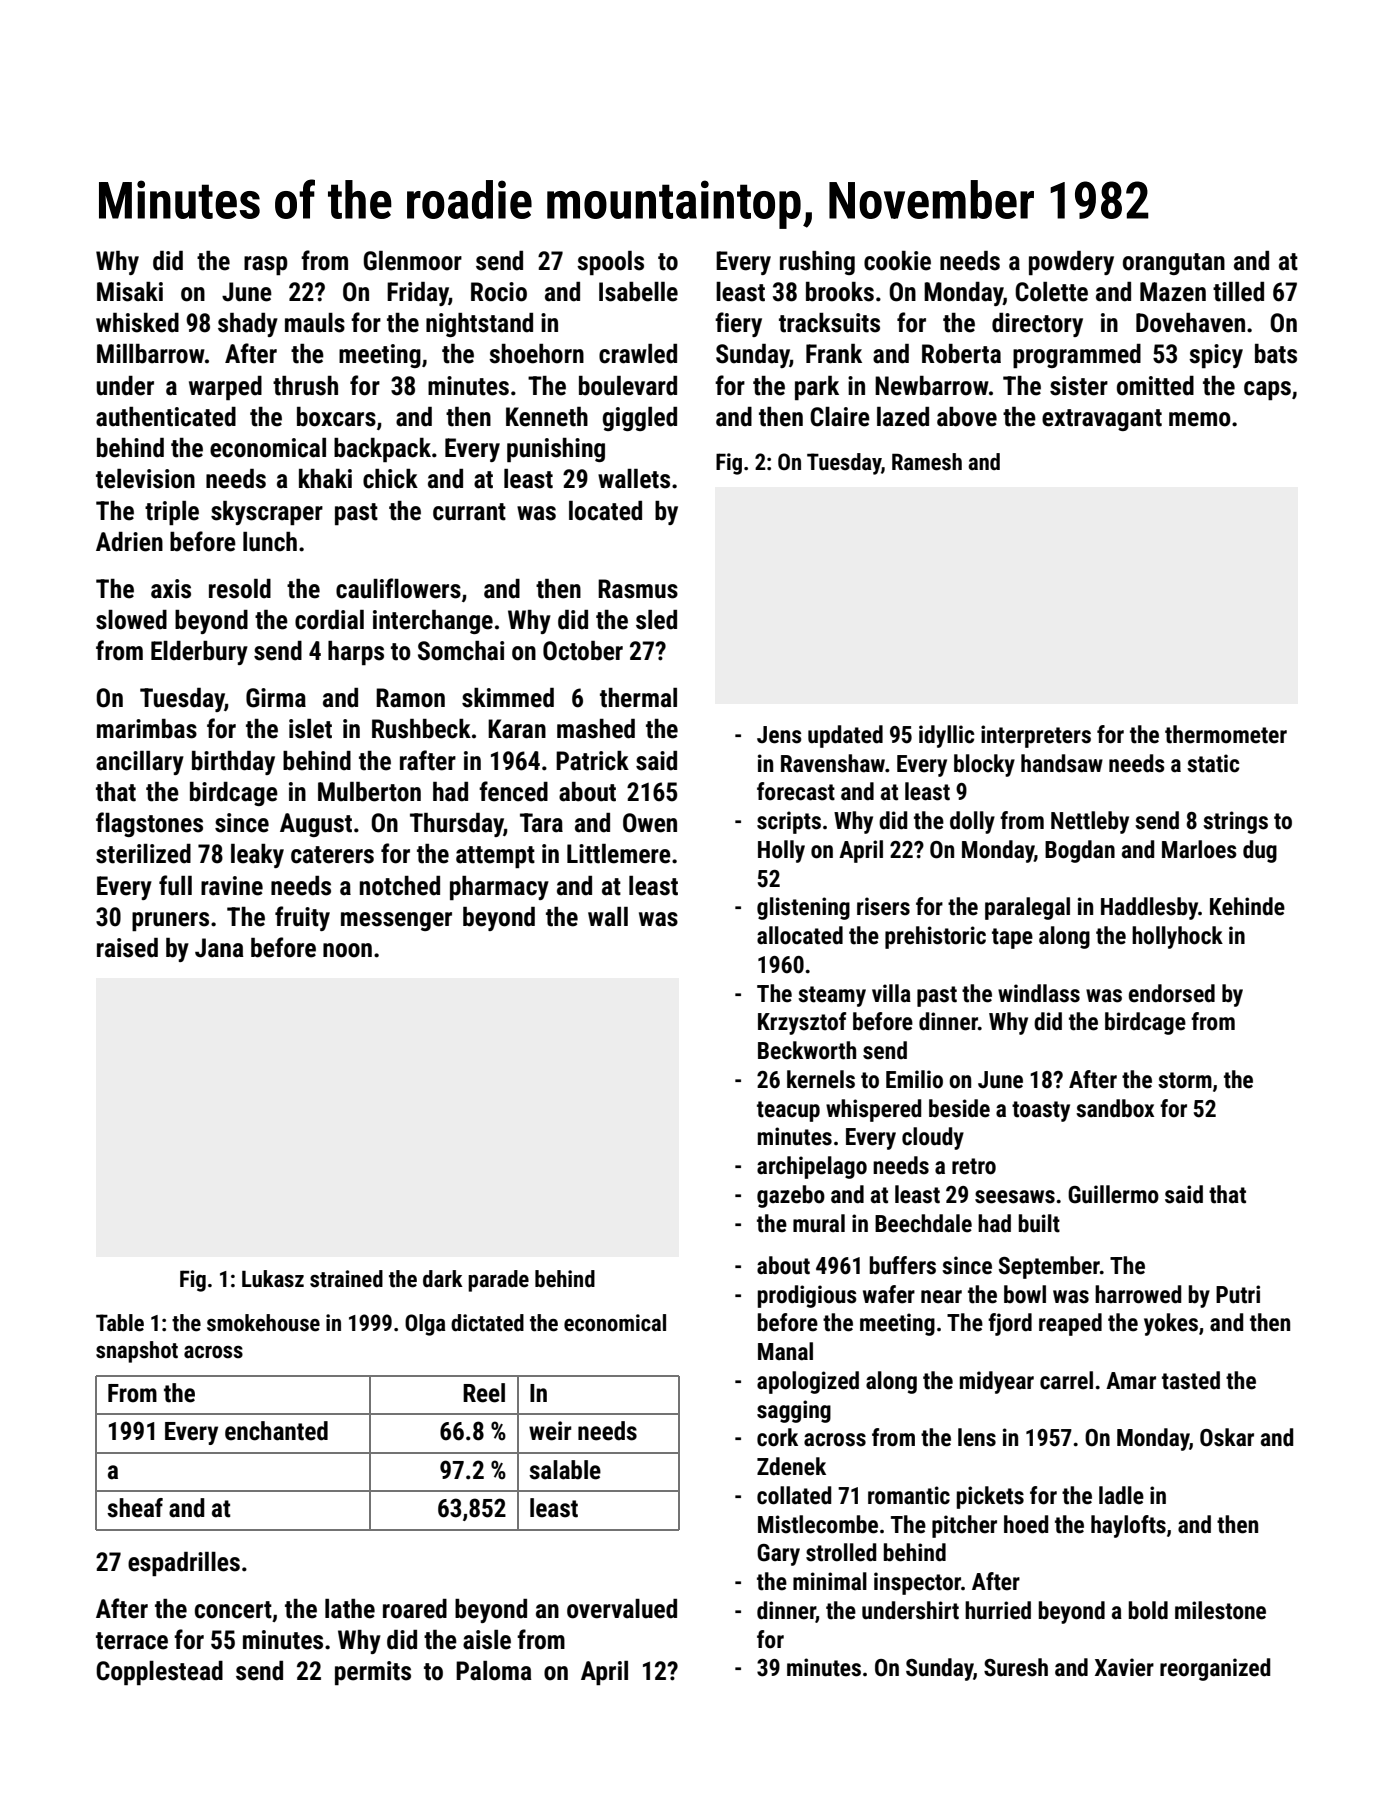  I want to click on Mulberton, so click(369, 792).
